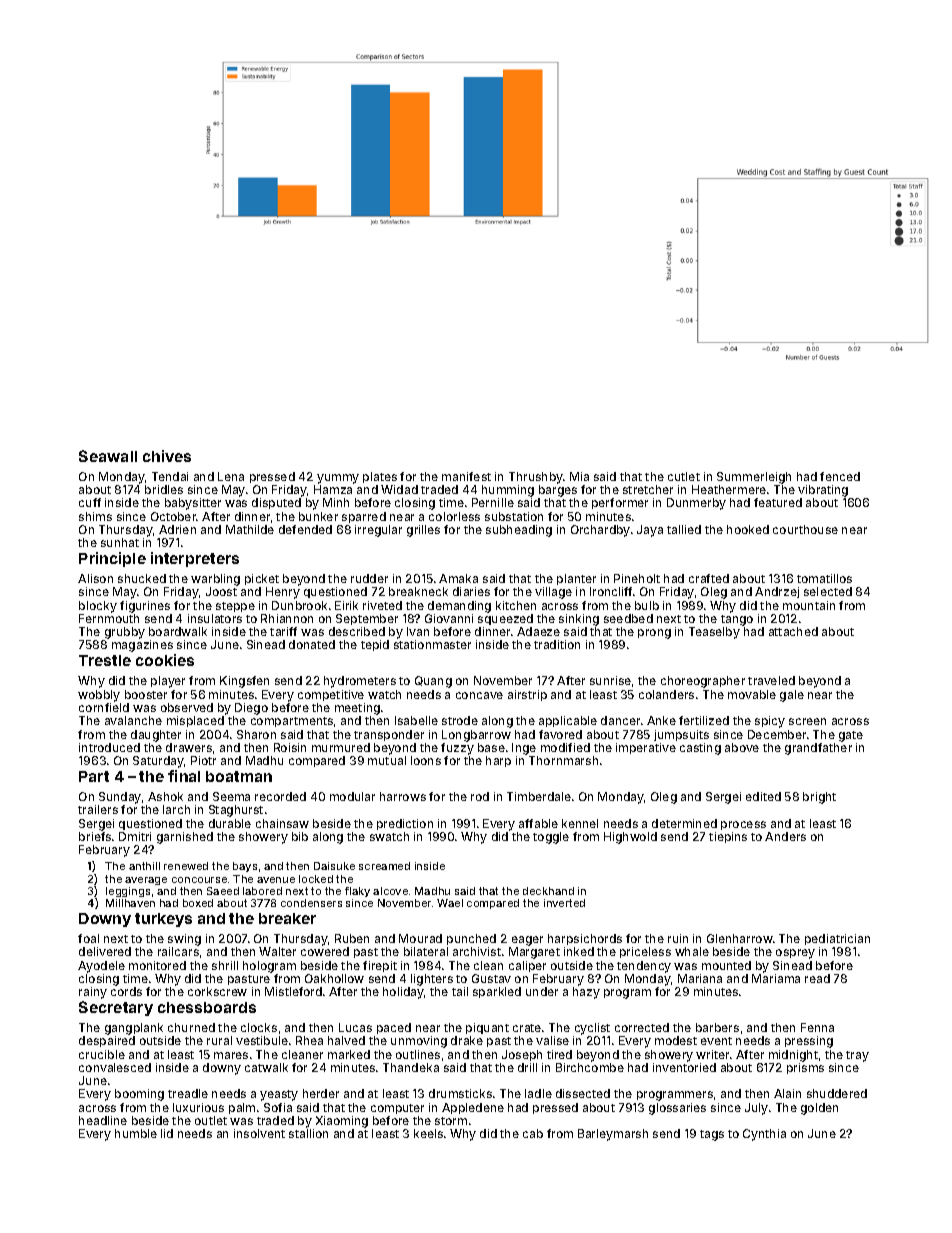  Describe the element at coordinates (450, 903) in the page. I see `Wael` at that location.
